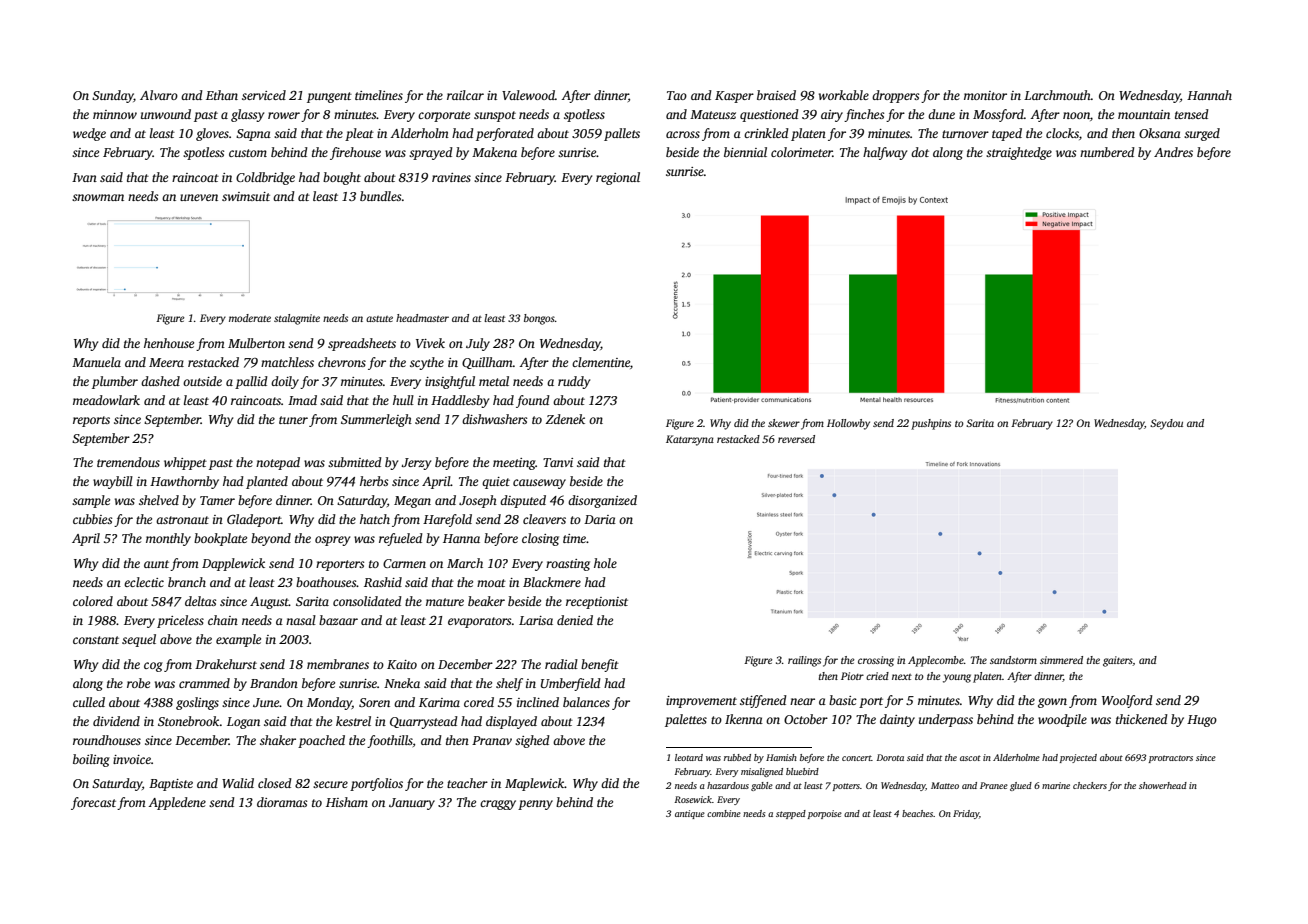 The width and height of the screenshot is (1308, 924). Describe the element at coordinates (844, 95) in the screenshot. I see `workable` at that location.
